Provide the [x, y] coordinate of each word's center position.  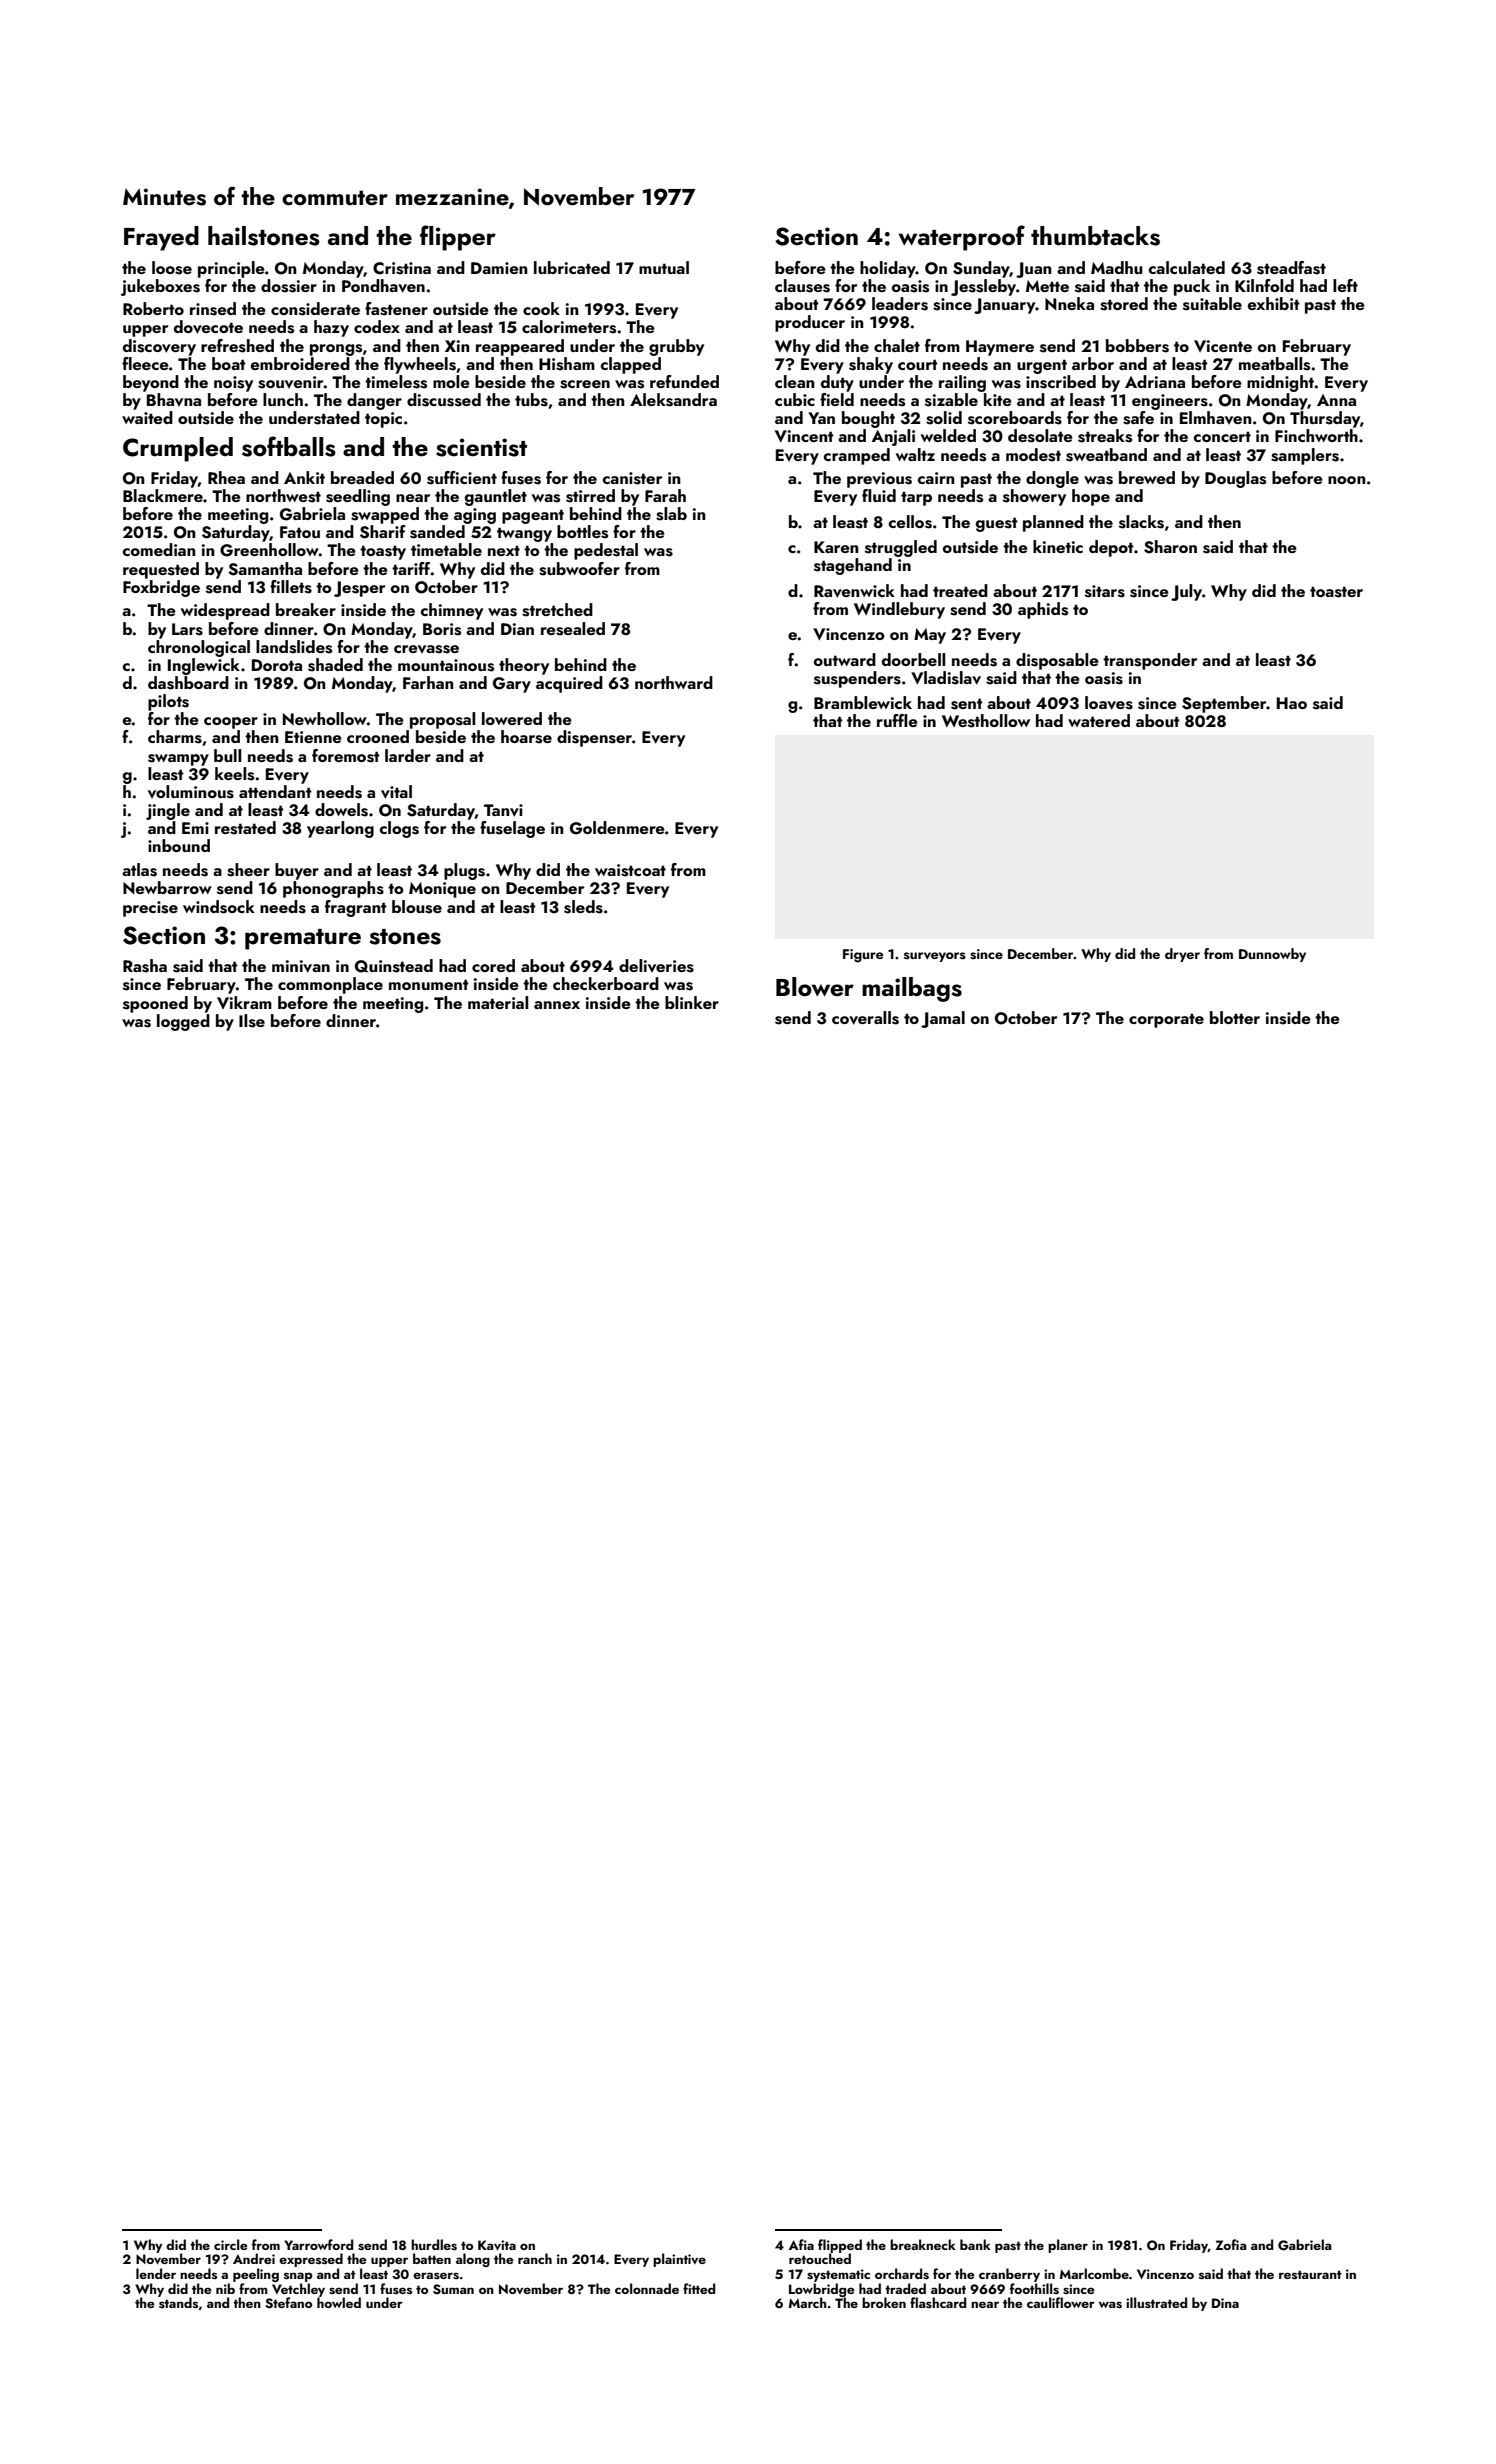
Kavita [497, 2245]
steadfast [1291, 268]
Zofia [1231, 2244]
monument [429, 984]
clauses [802, 286]
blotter [1235, 1017]
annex [557, 1005]
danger [374, 401]
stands [178, 2302]
